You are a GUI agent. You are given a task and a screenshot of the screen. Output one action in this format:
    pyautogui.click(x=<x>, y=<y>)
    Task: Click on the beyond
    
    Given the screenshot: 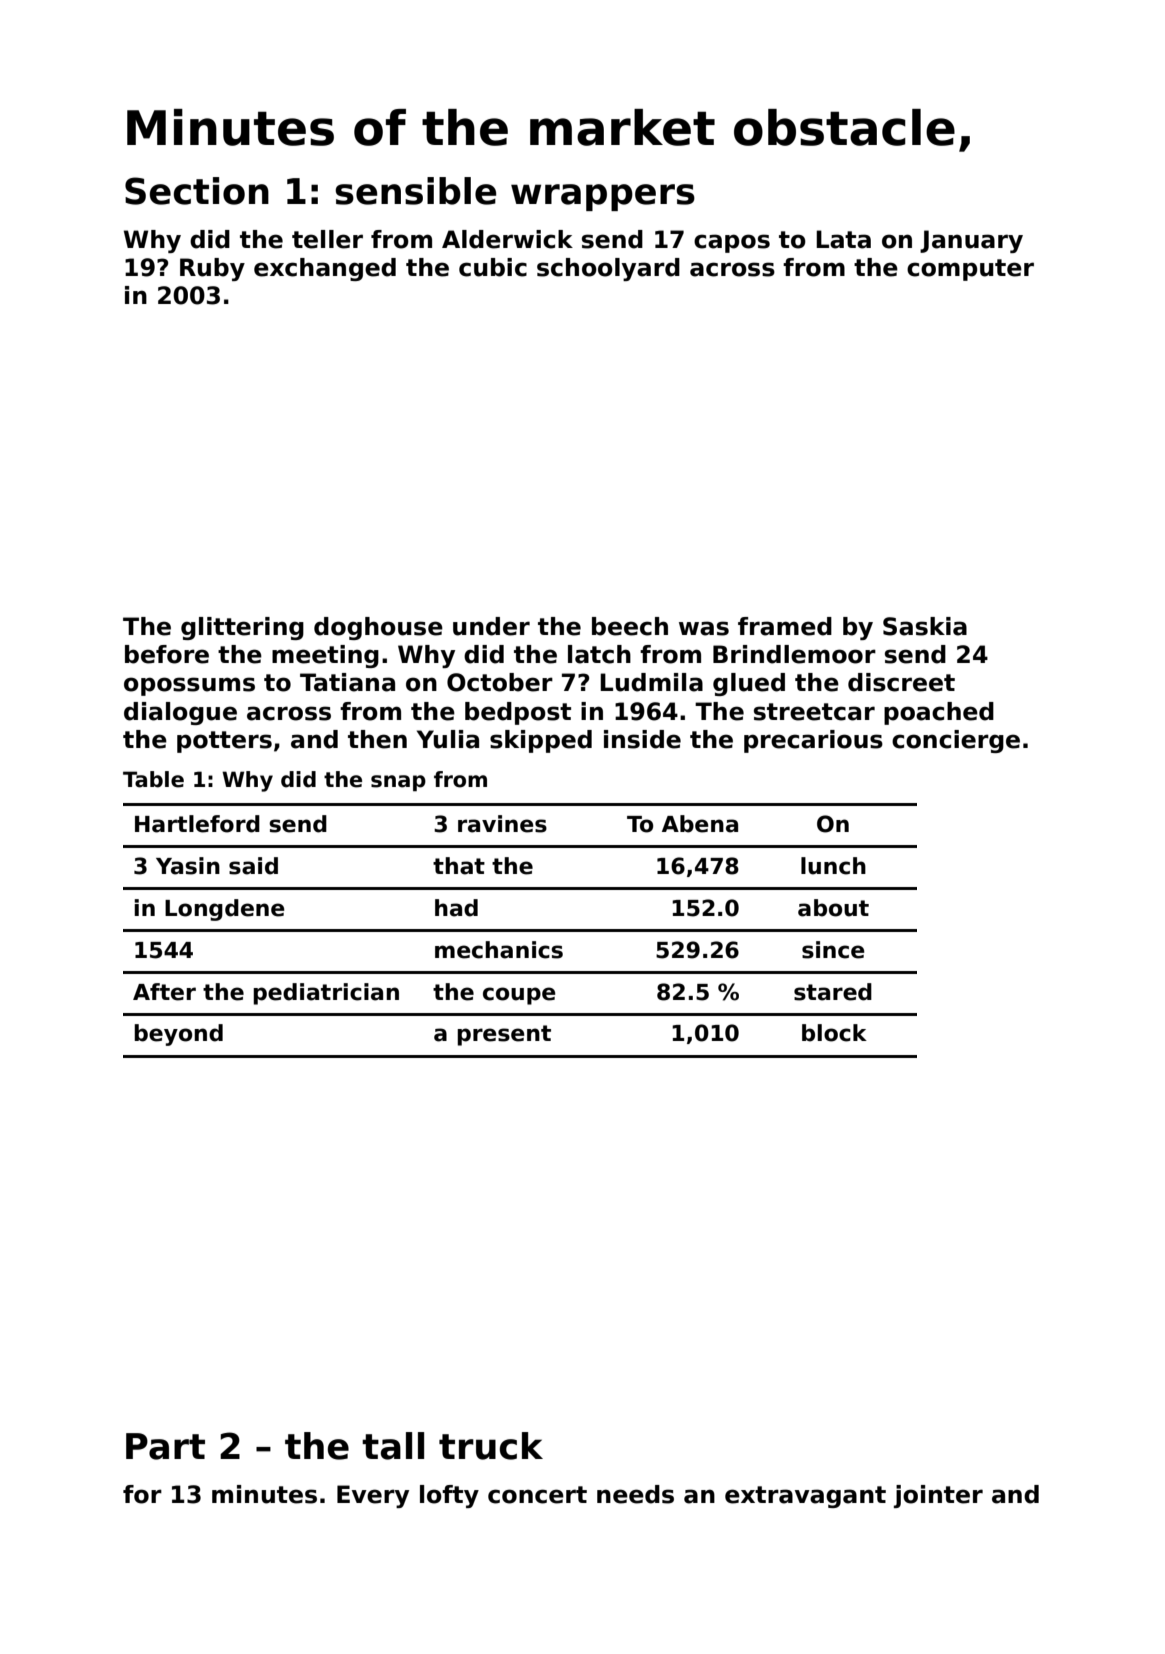 What is the action you would take?
    pyautogui.click(x=178, y=1035)
